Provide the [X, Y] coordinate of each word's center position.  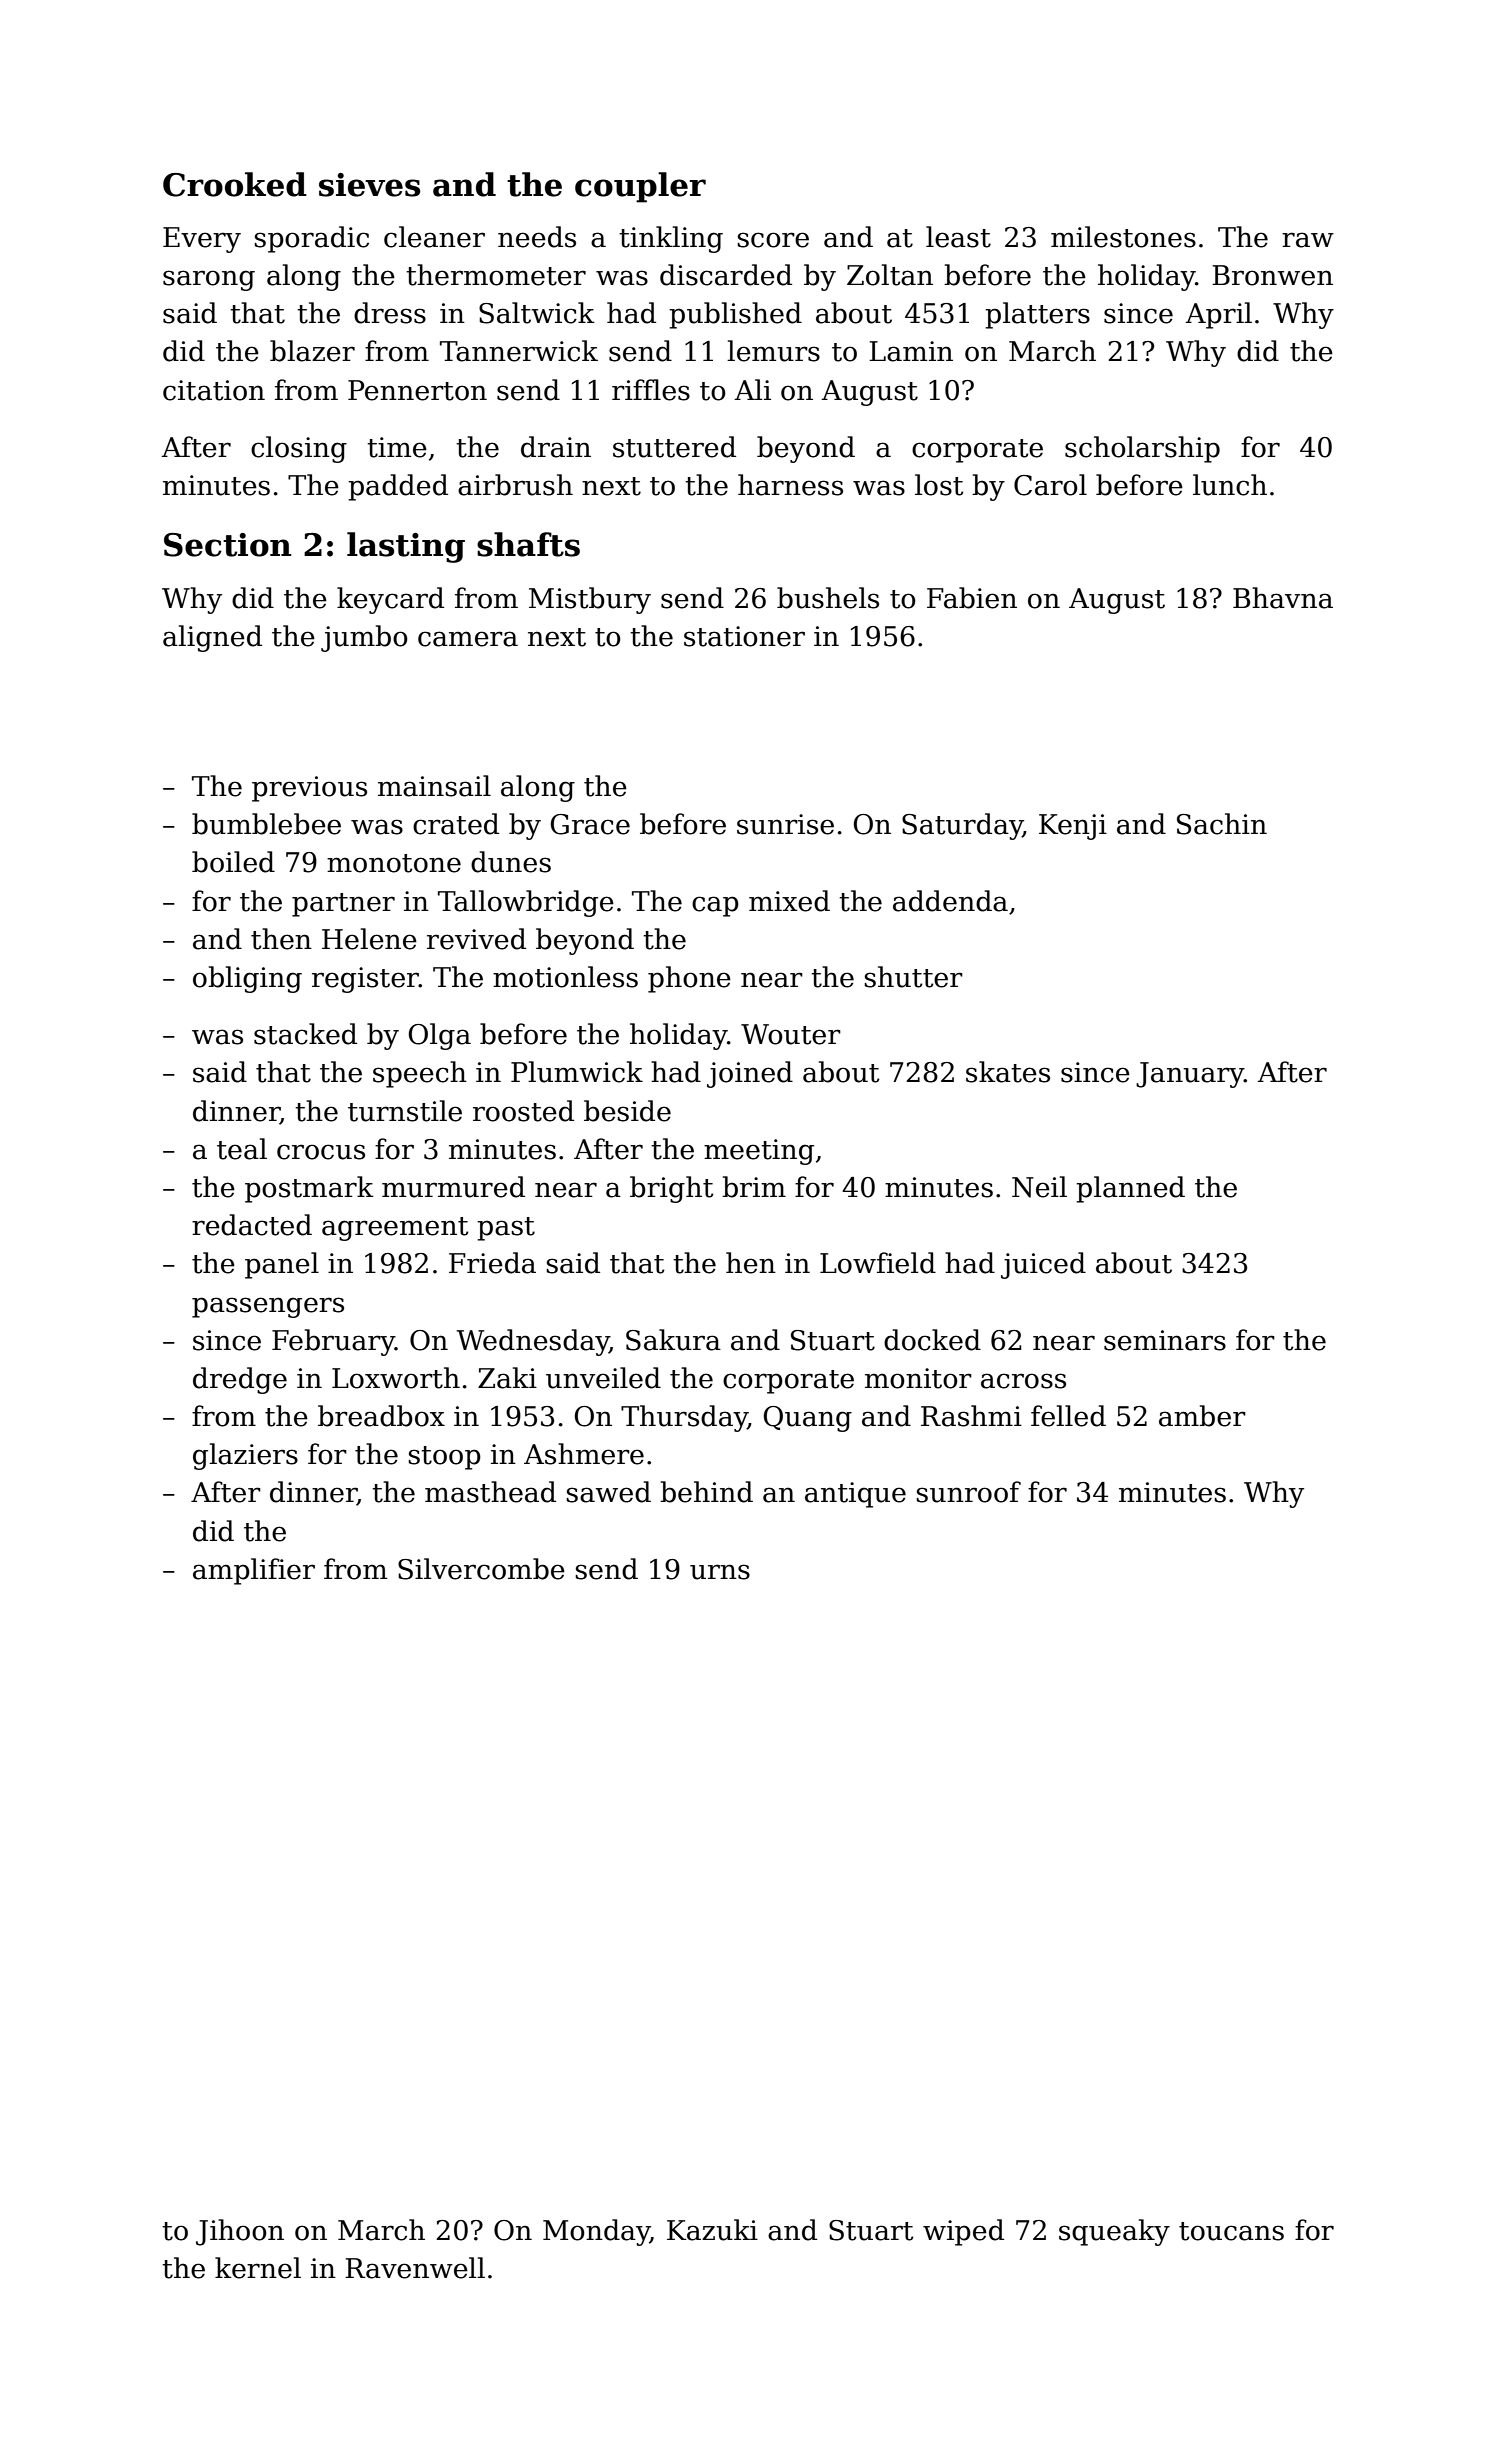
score [773, 240]
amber [1202, 1416]
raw [1308, 240]
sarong [209, 280]
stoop [444, 1458]
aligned [212, 638]
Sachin [1222, 824]
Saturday [962, 826]
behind [706, 1492]
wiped [963, 2232]
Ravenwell [415, 2268]
